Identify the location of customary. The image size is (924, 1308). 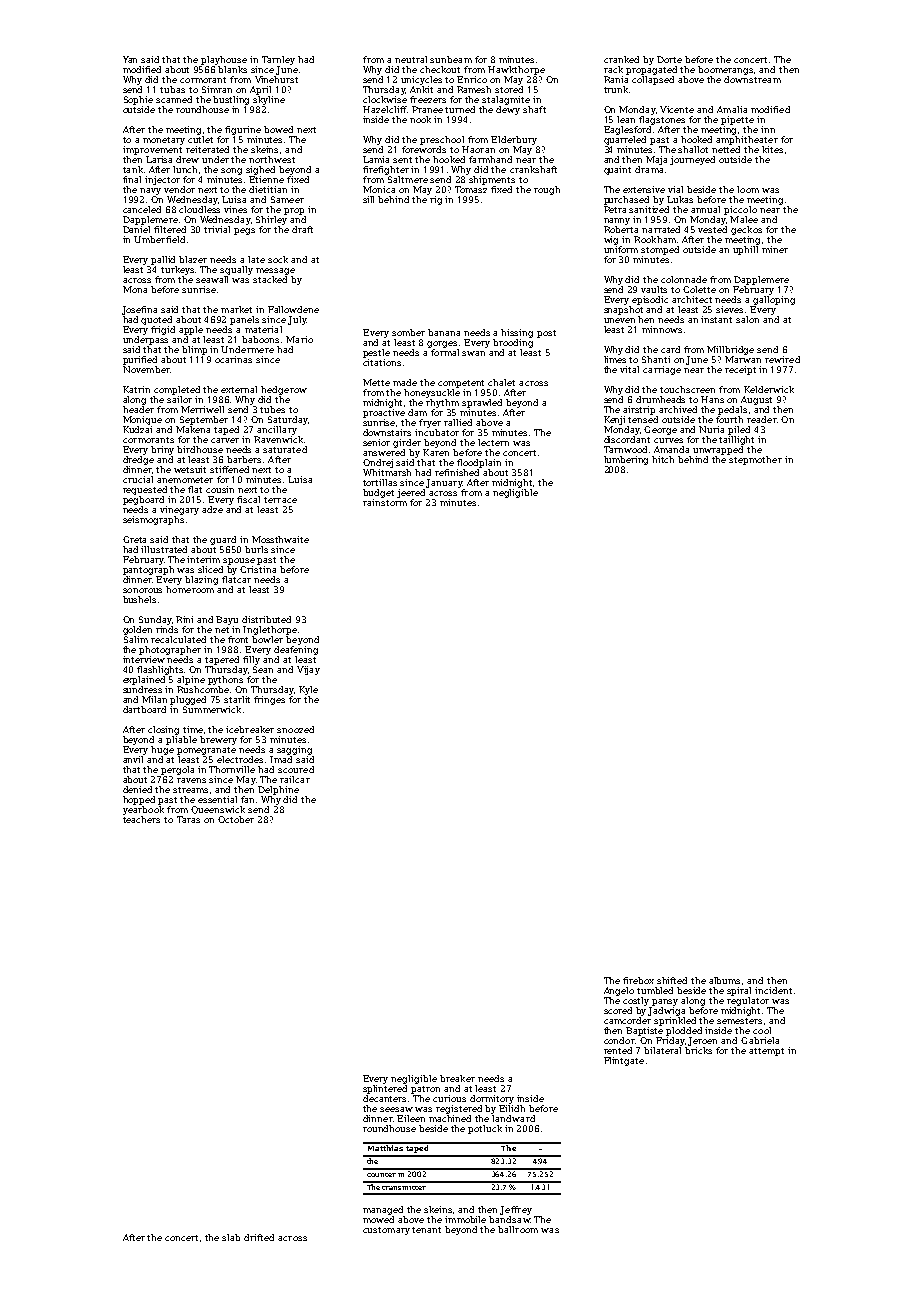
(386, 1231).
